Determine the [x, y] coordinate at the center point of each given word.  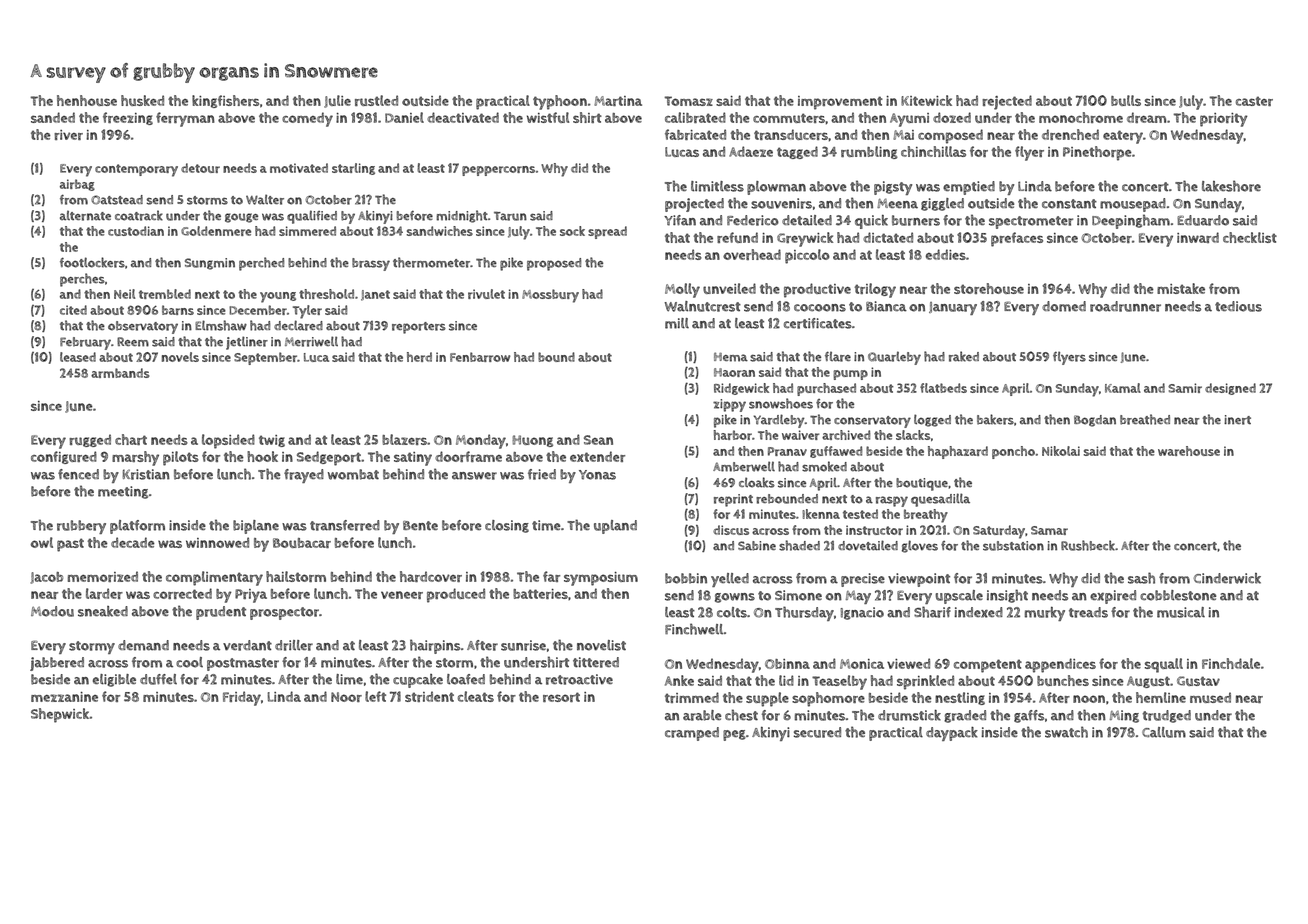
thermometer [431, 262]
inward [1198, 237]
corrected [182, 593]
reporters [419, 328]
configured [64, 457]
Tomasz [689, 101]
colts [732, 612]
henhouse [87, 100]
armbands [120, 373]
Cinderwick [1227, 578]
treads [1088, 612]
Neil [124, 294]
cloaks [757, 482]
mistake [1181, 288]
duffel [158, 679]
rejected [1007, 102]
